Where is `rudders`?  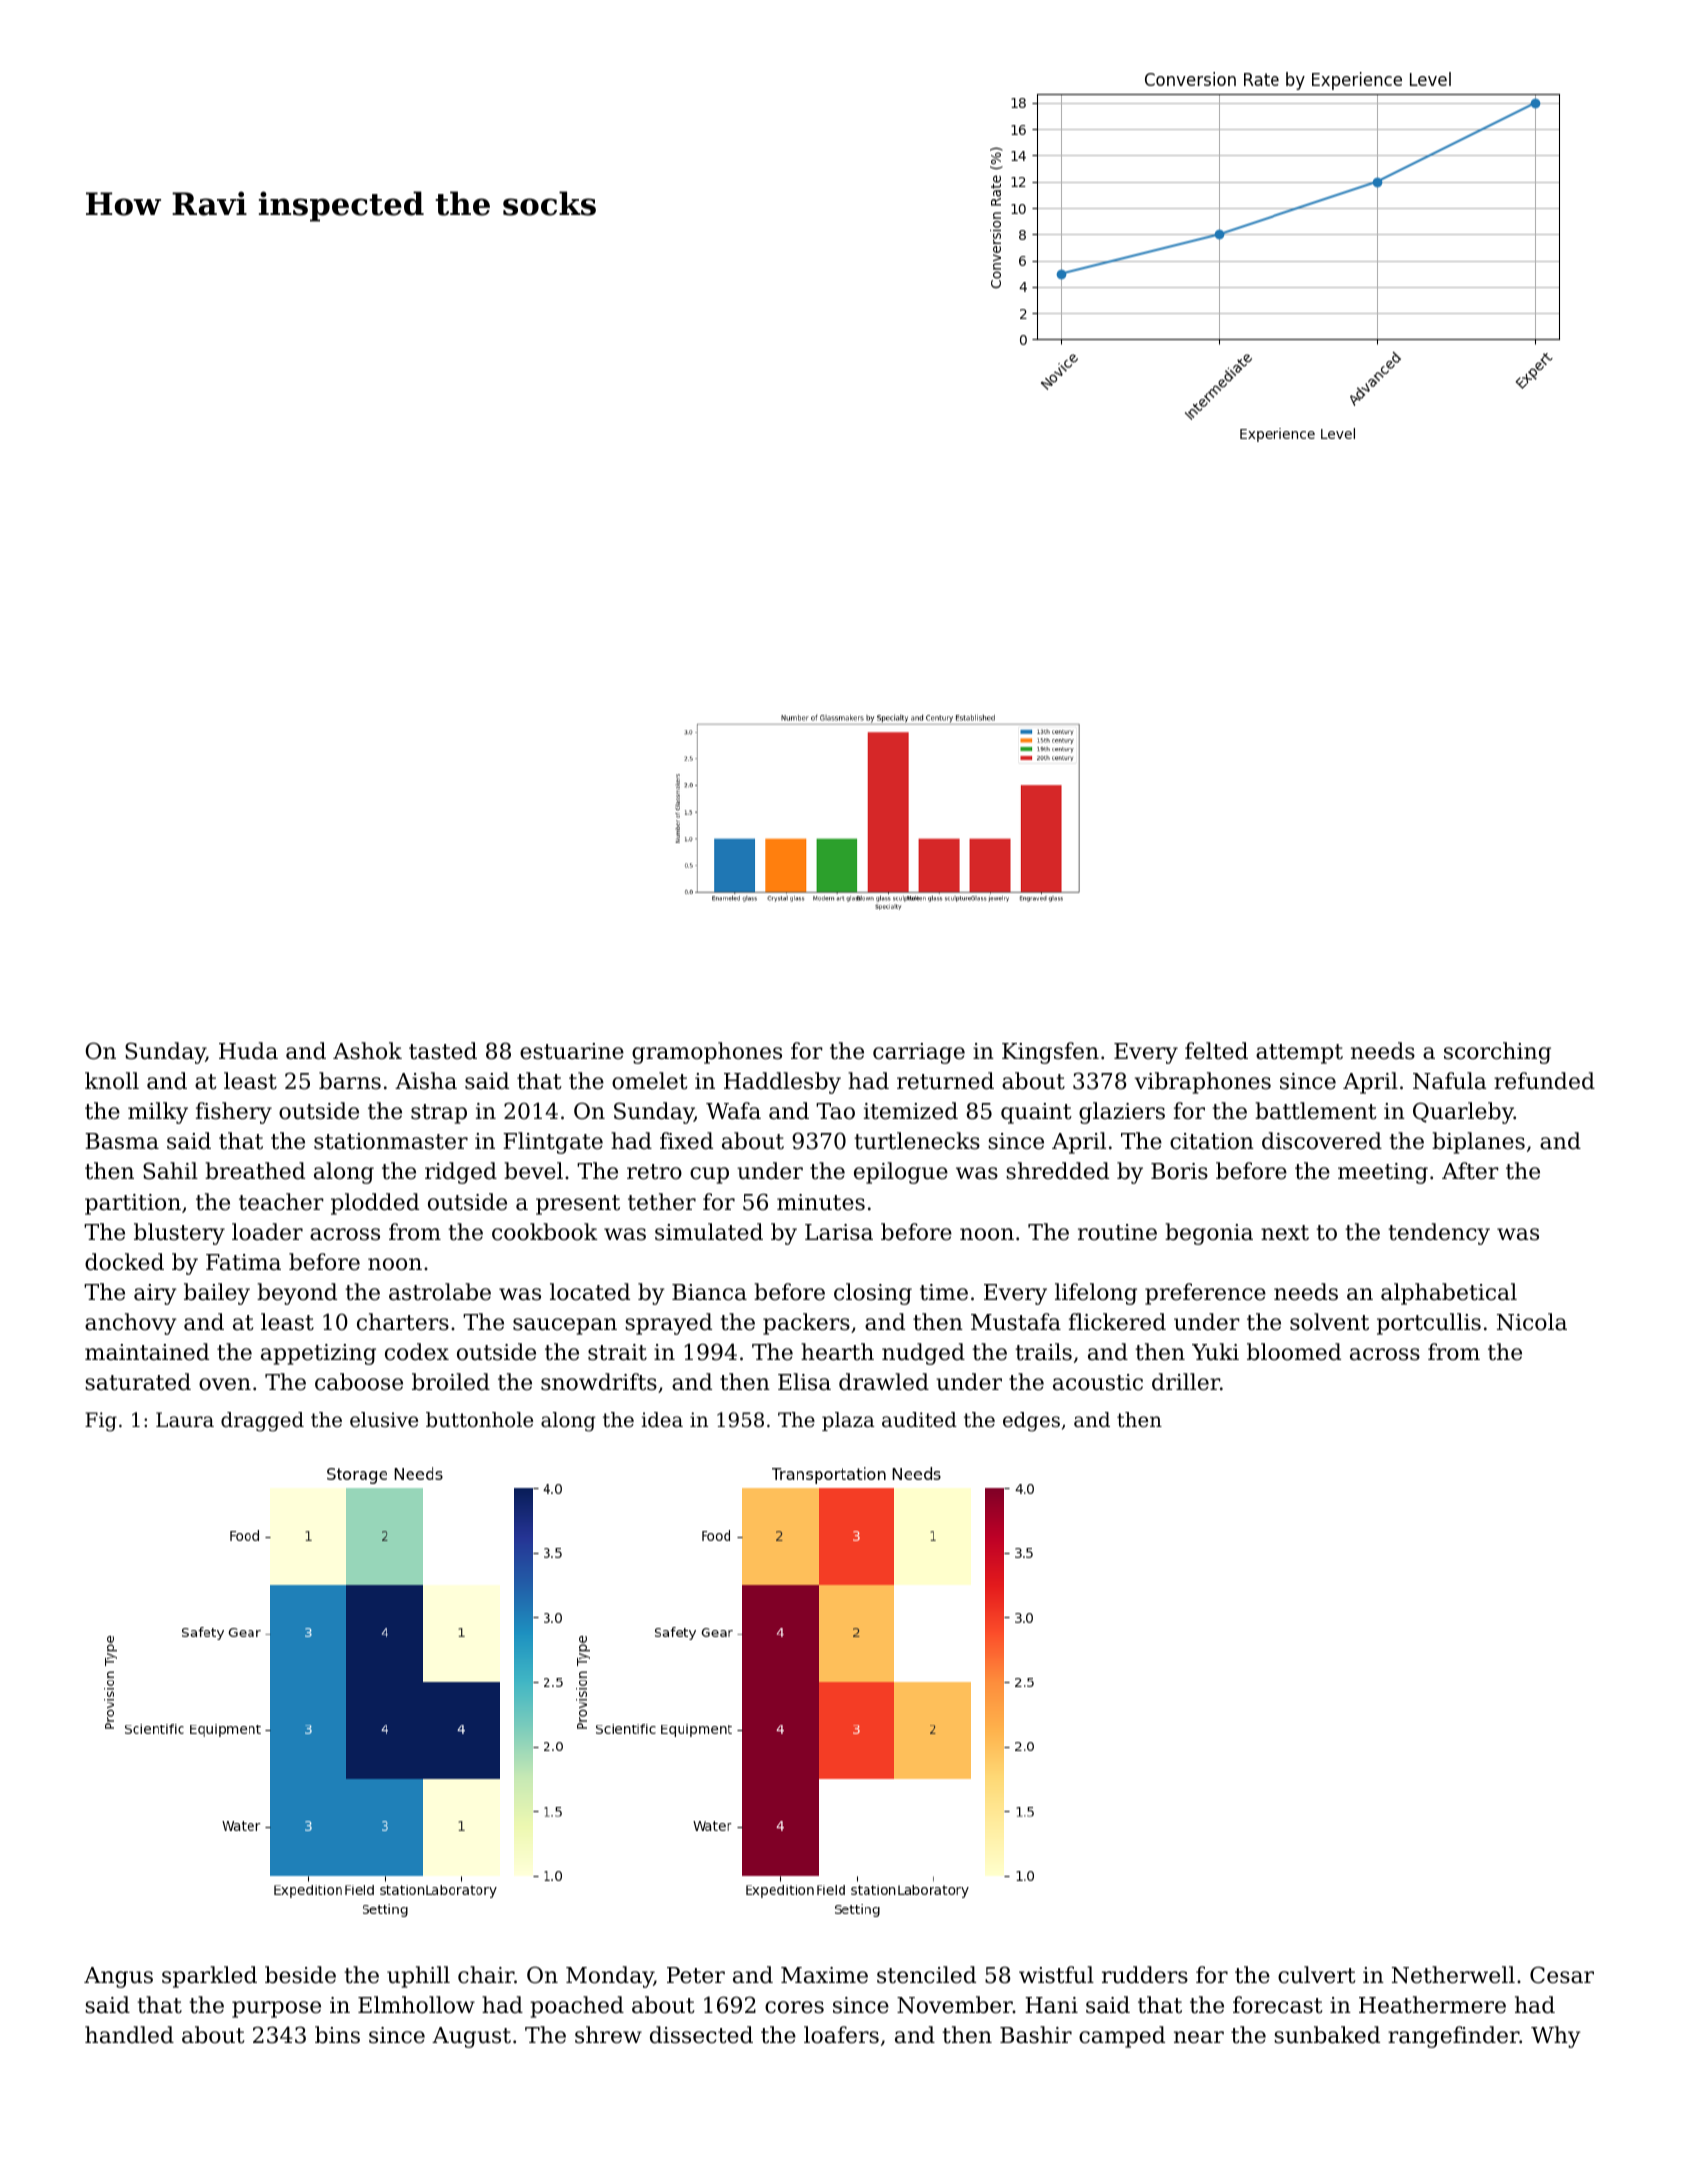
rudders is located at coordinates (1145, 1975).
